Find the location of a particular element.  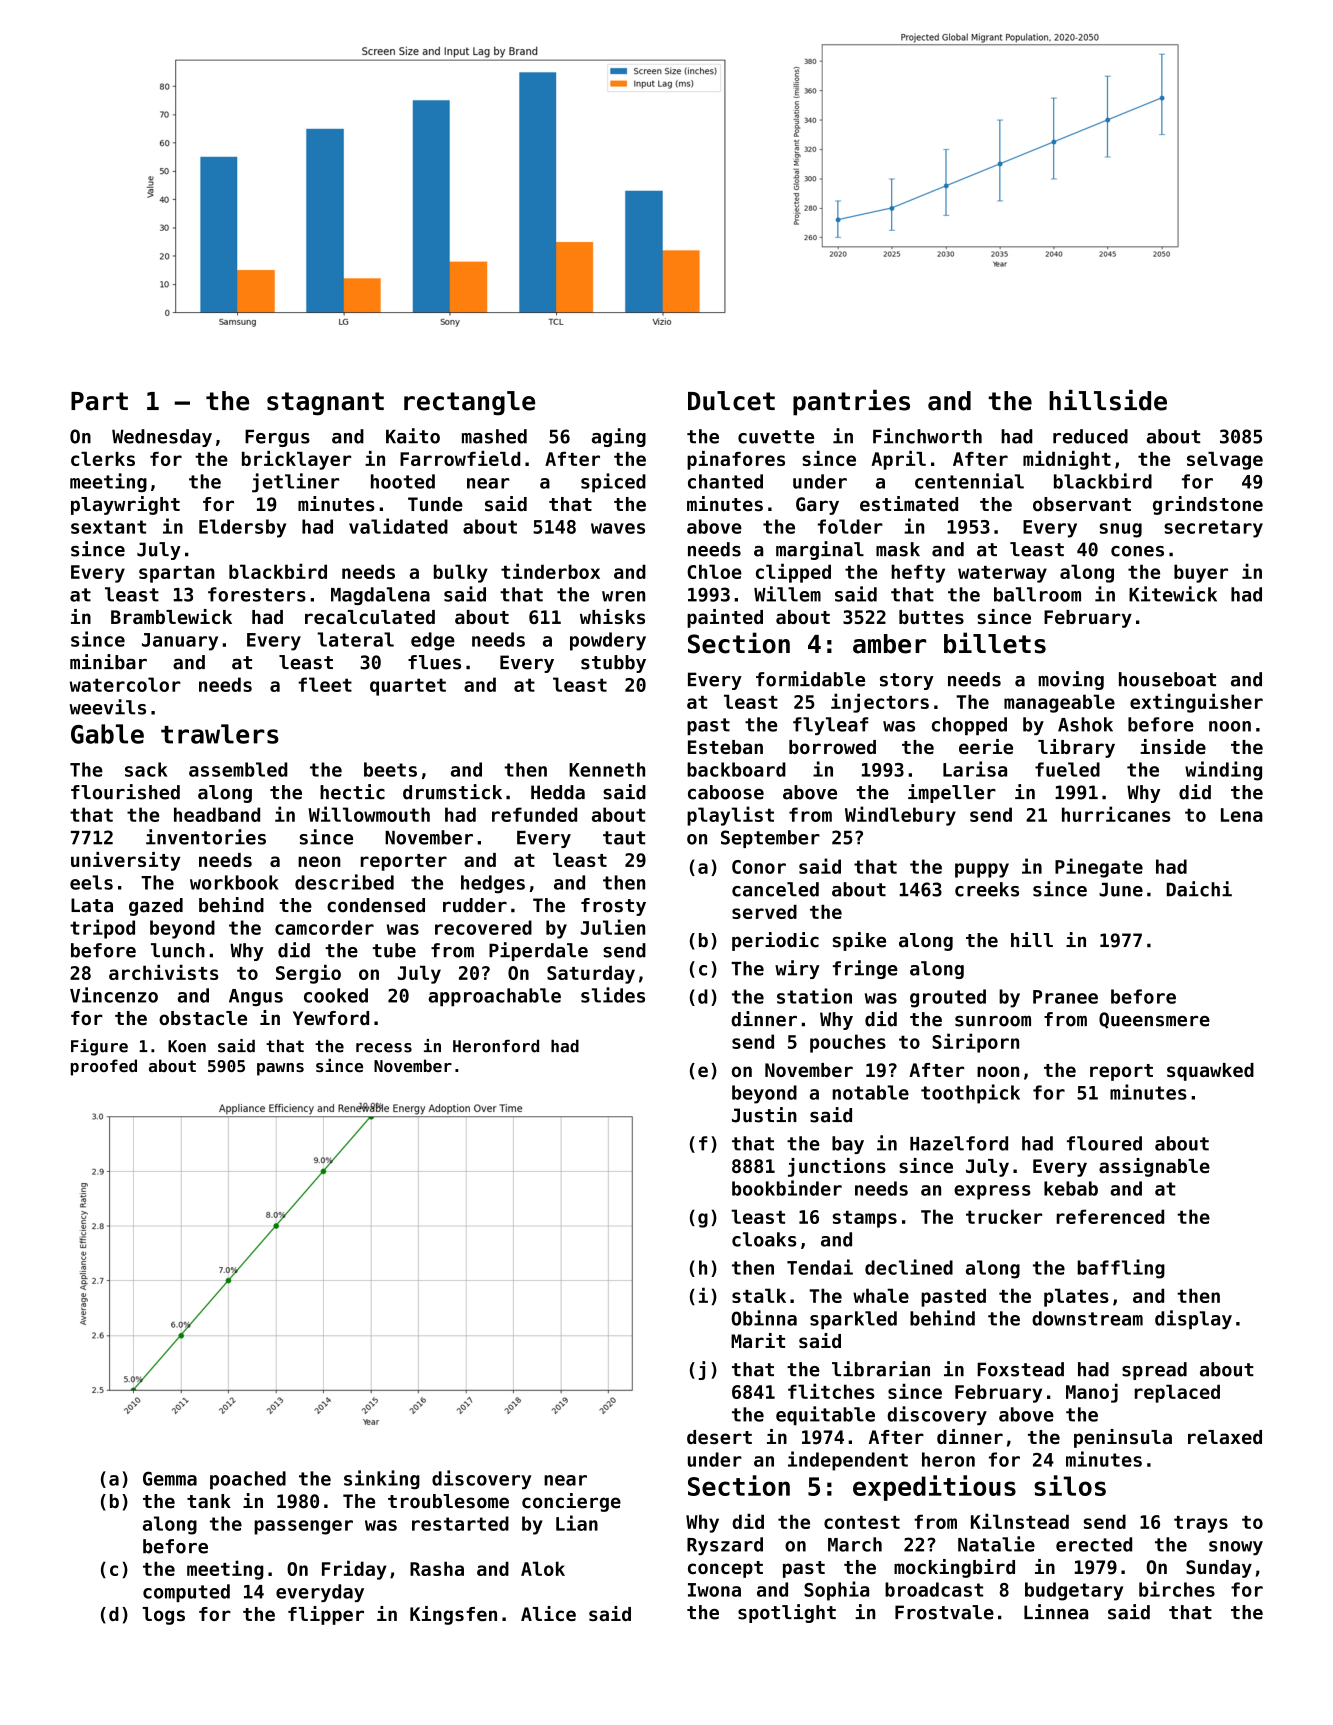

rectangle is located at coordinates (469, 403).
